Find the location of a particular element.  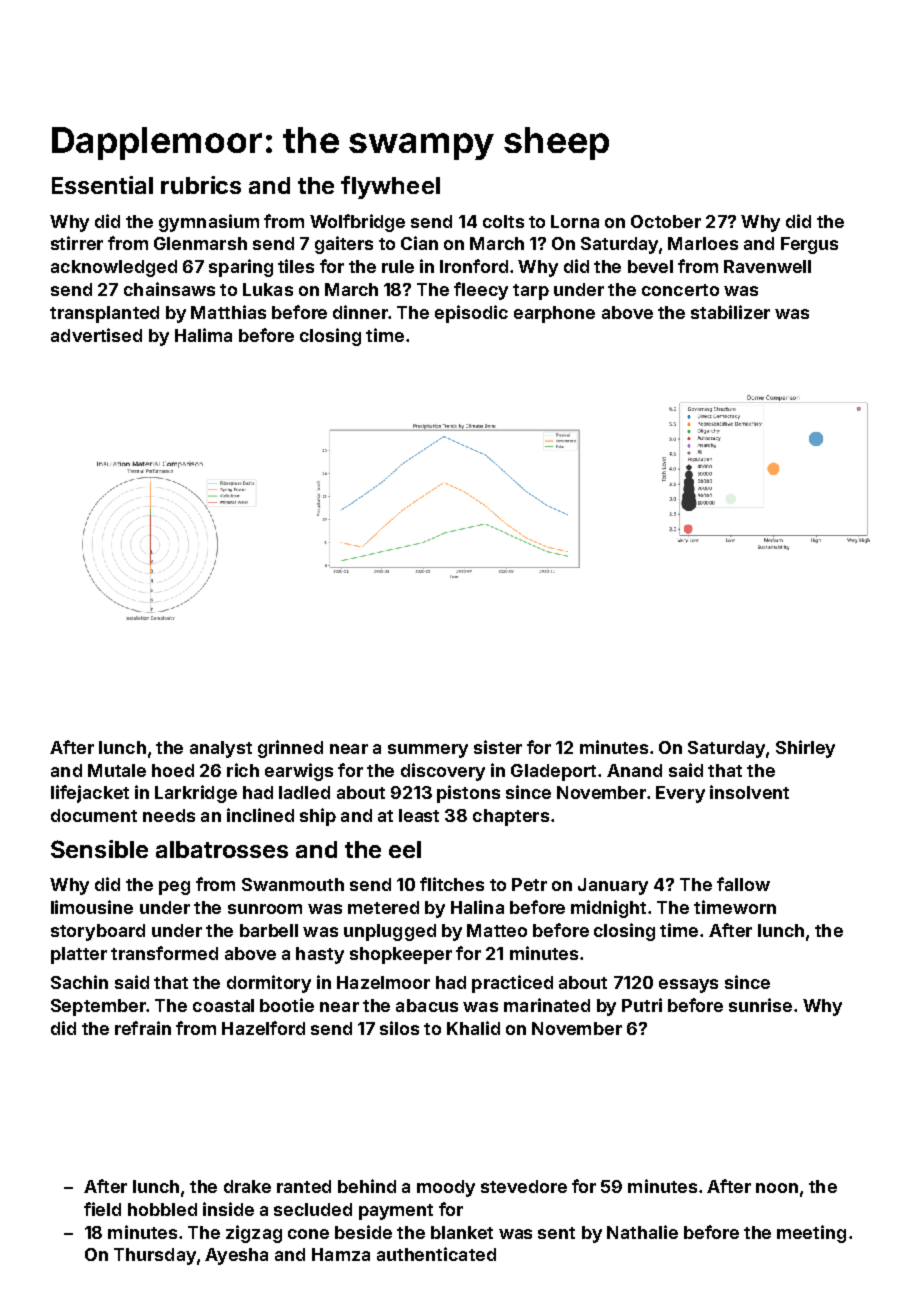

episodic is located at coordinates (471, 314).
